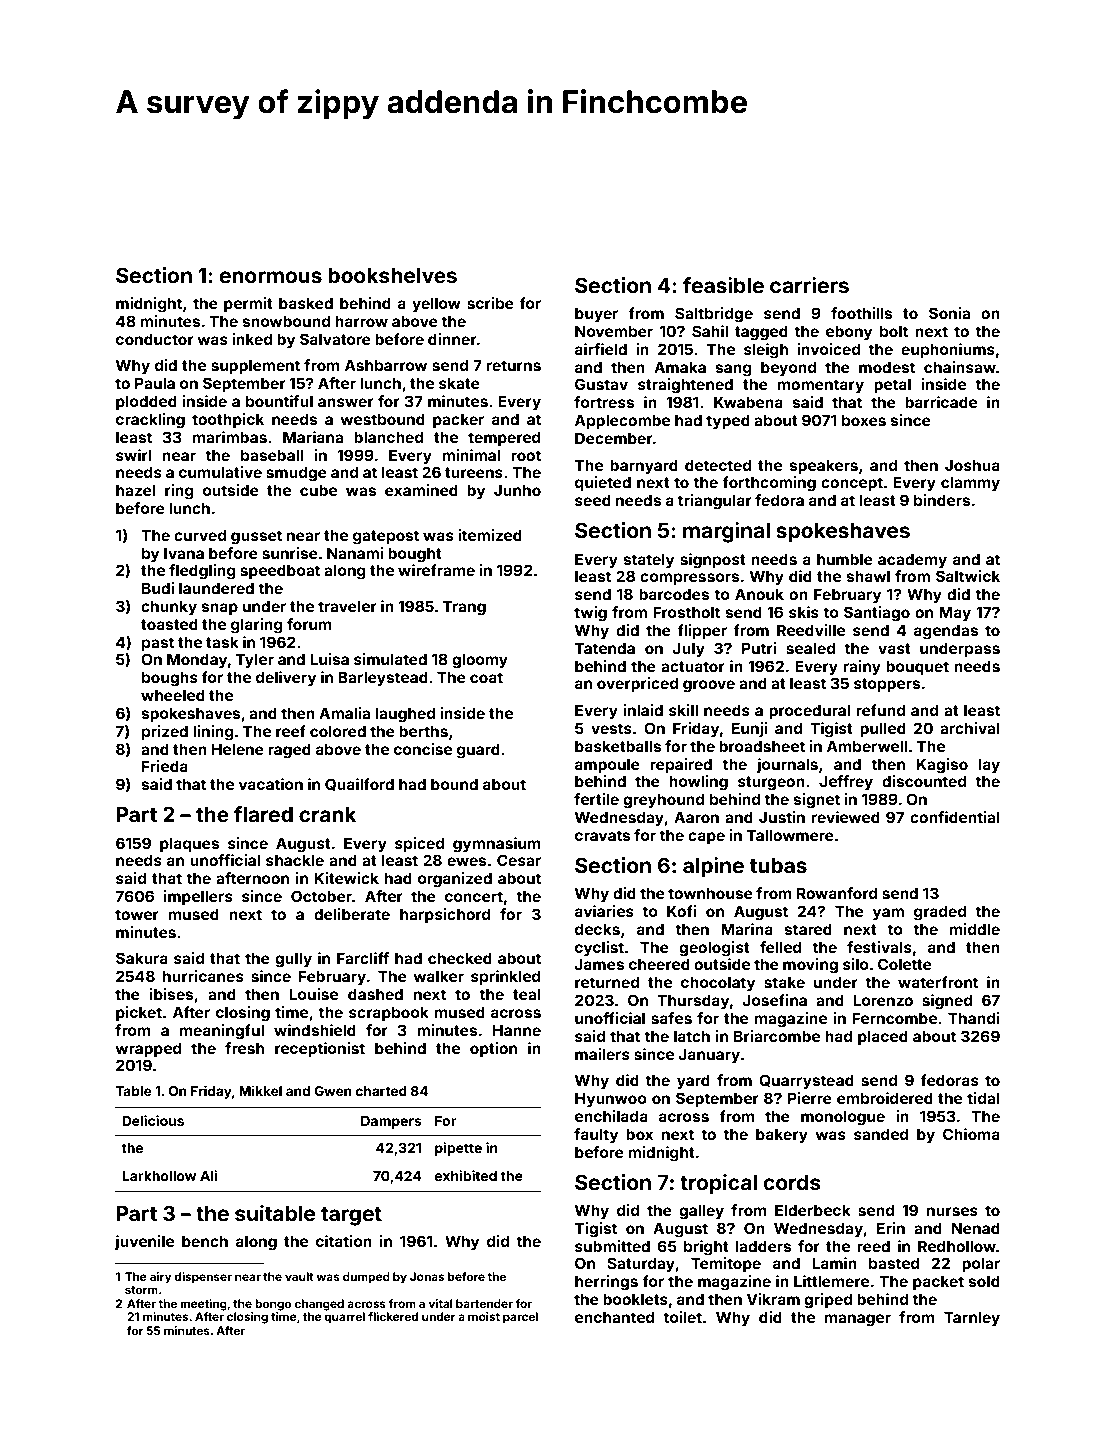  What do you see at coordinates (270, 277) in the document?
I see `enormous` at bounding box center [270, 277].
